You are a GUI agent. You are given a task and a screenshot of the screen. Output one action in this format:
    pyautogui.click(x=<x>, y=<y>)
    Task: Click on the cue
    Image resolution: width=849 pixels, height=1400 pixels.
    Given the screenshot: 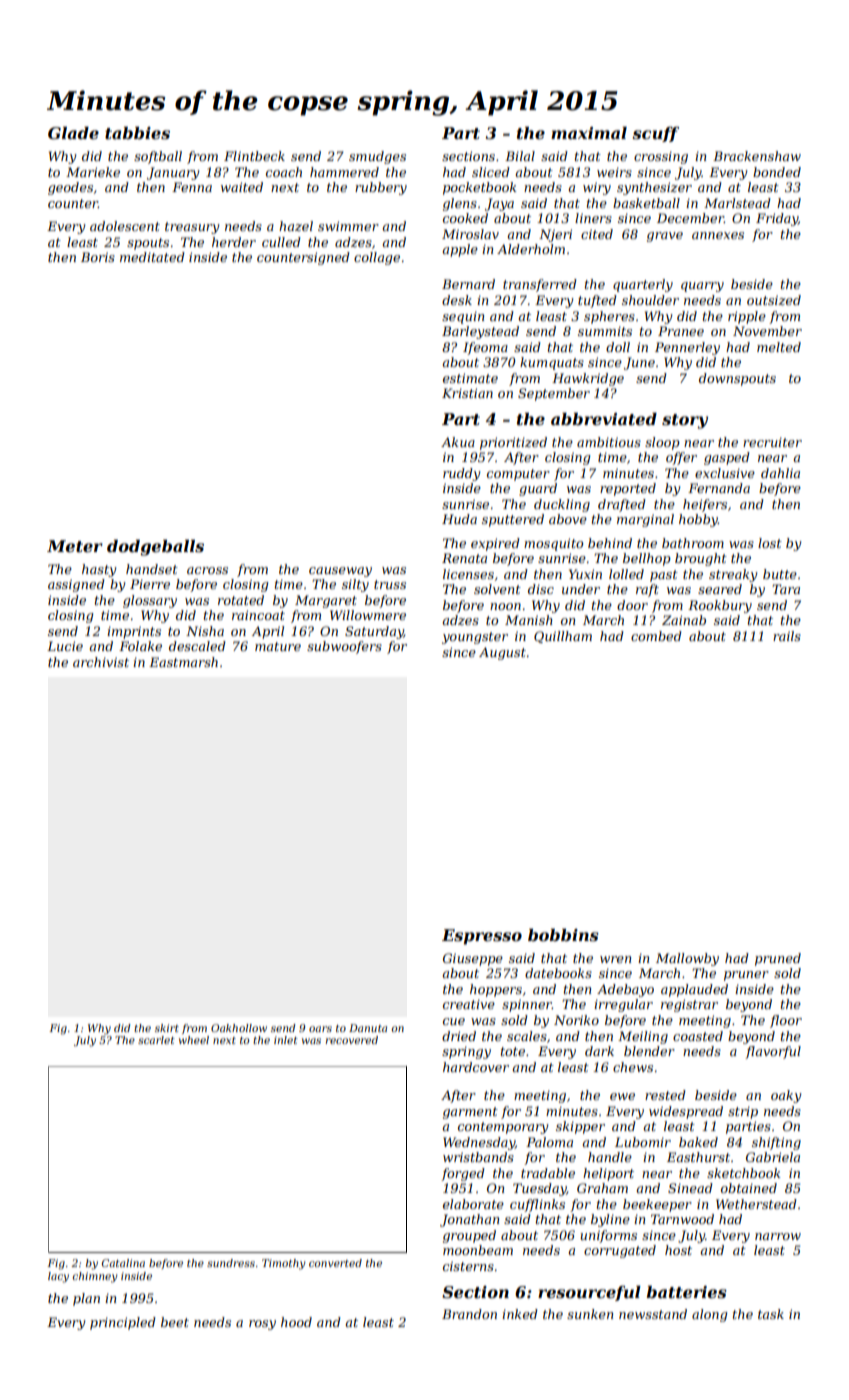 What is the action you would take?
    pyautogui.click(x=454, y=1021)
